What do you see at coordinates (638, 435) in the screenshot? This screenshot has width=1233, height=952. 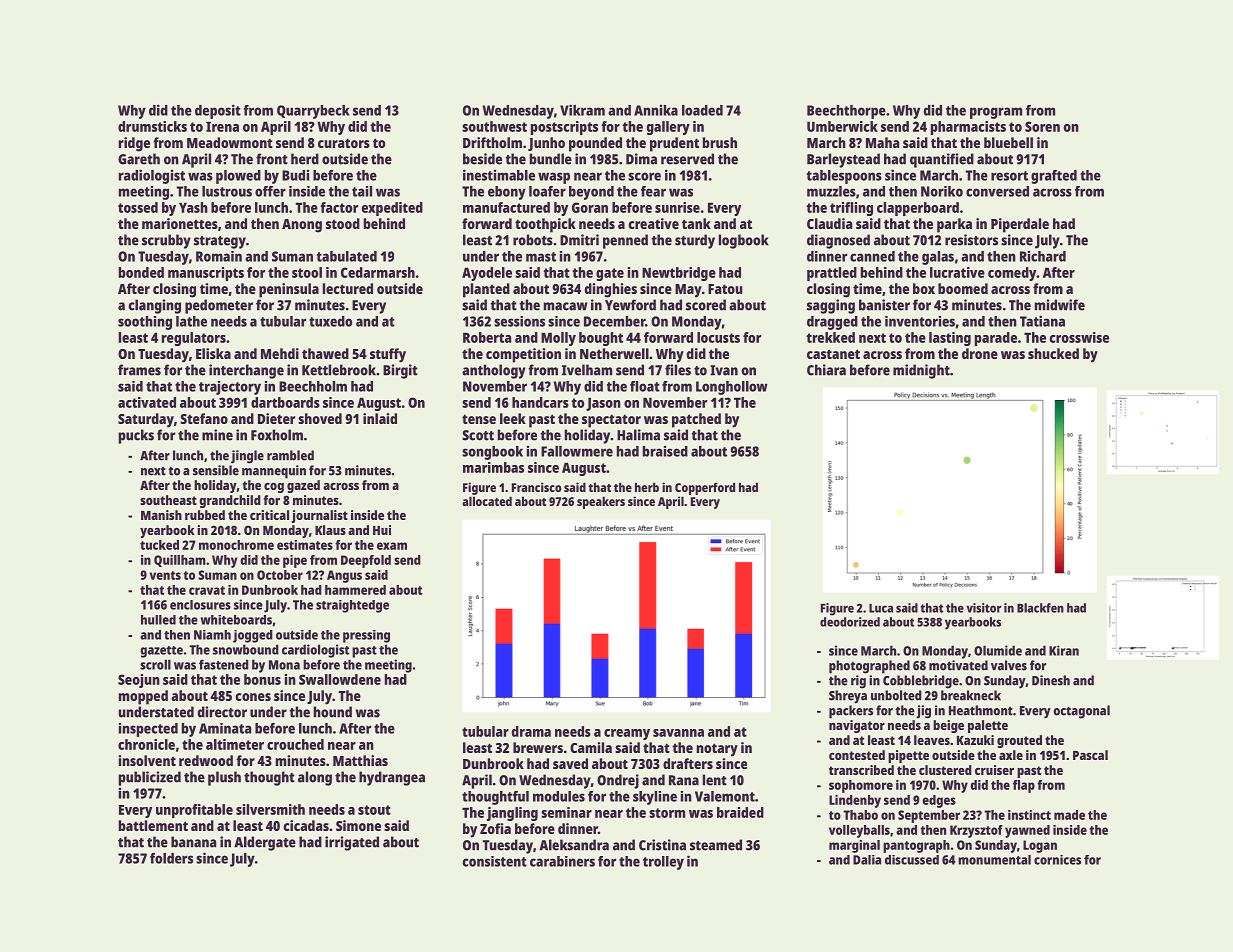 I see `Halima` at bounding box center [638, 435].
